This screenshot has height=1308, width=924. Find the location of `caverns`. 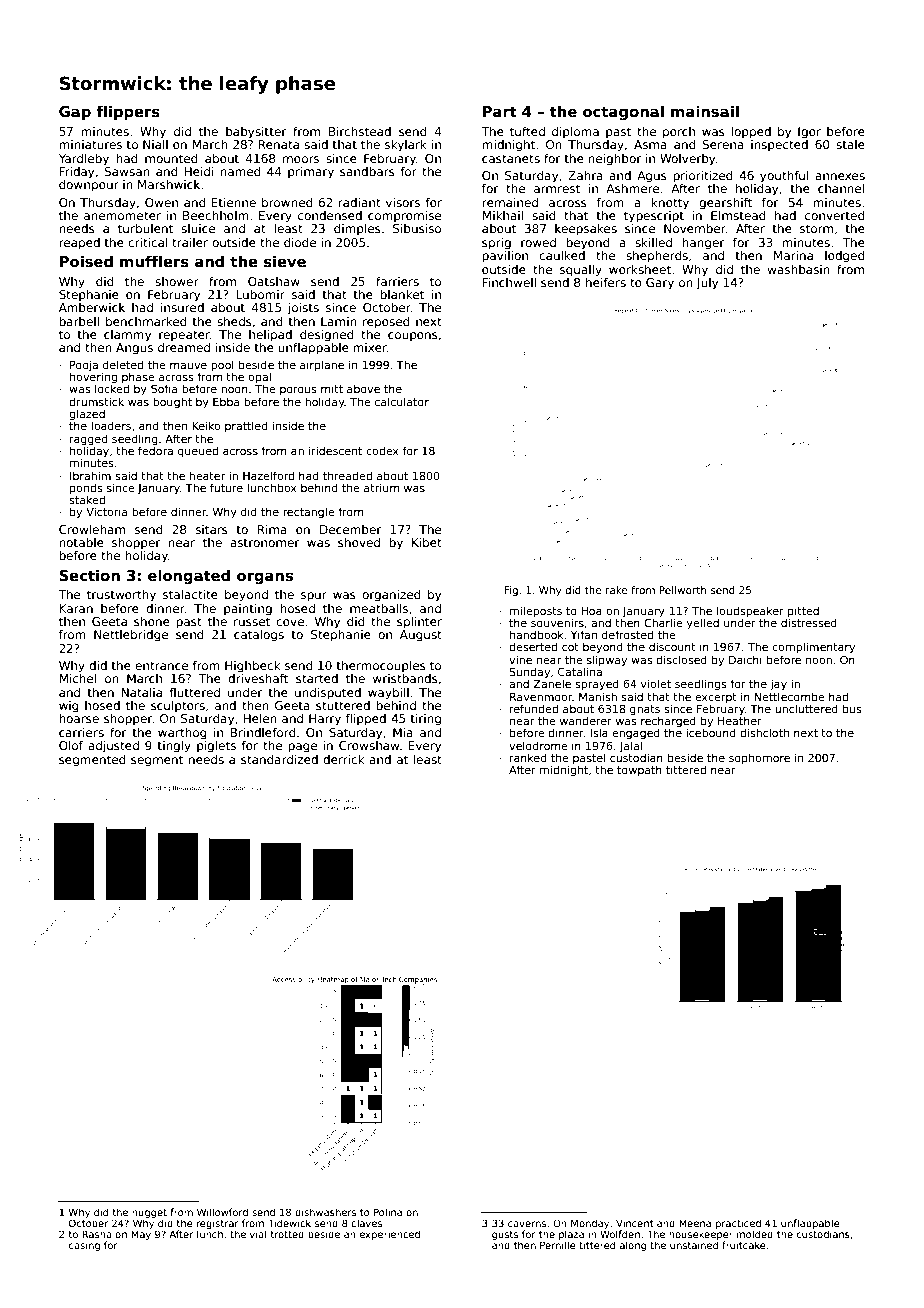

caverns is located at coordinates (527, 1224).
